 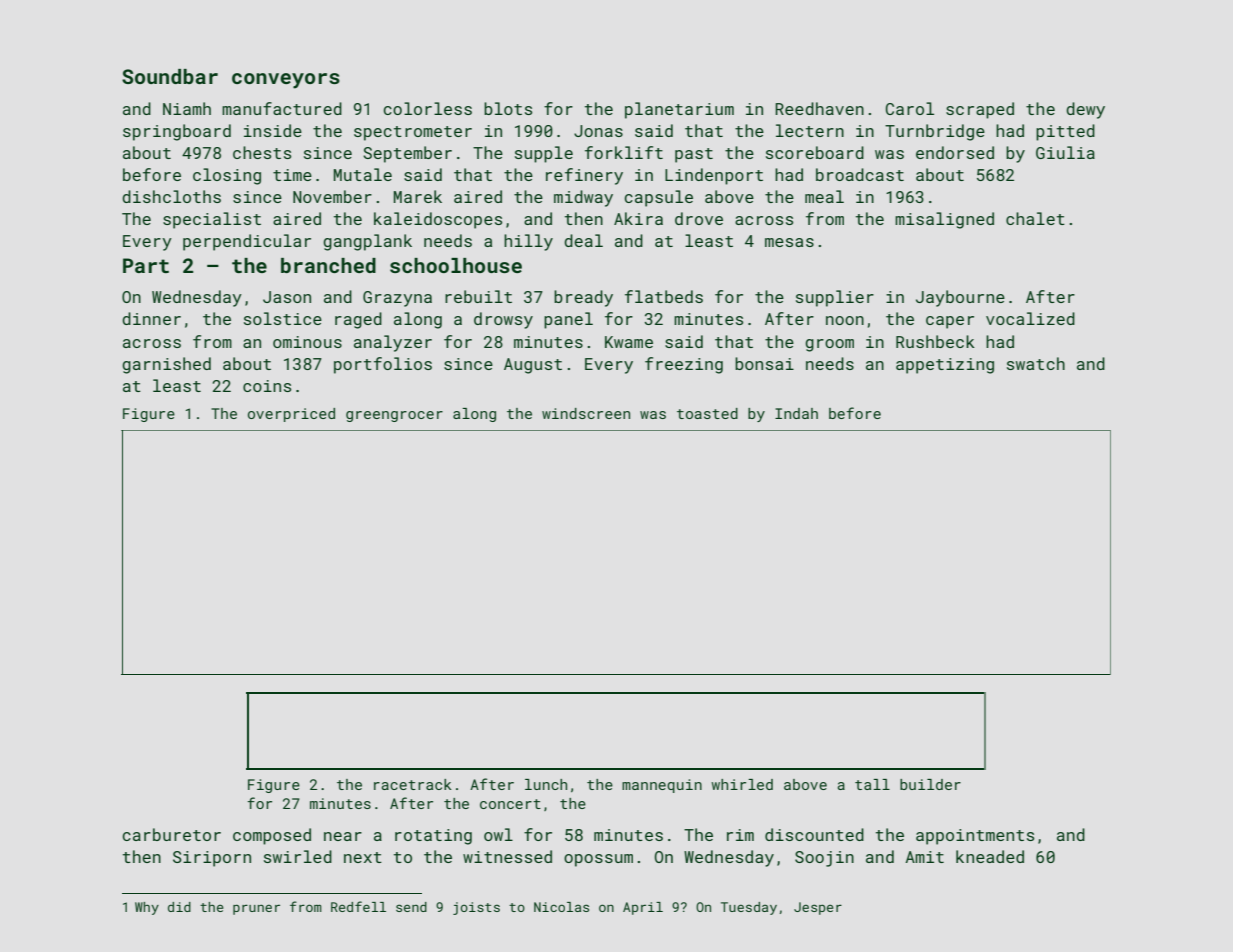 What do you see at coordinates (147, 908) in the document?
I see `Why` at bounding box center [147, 908].
